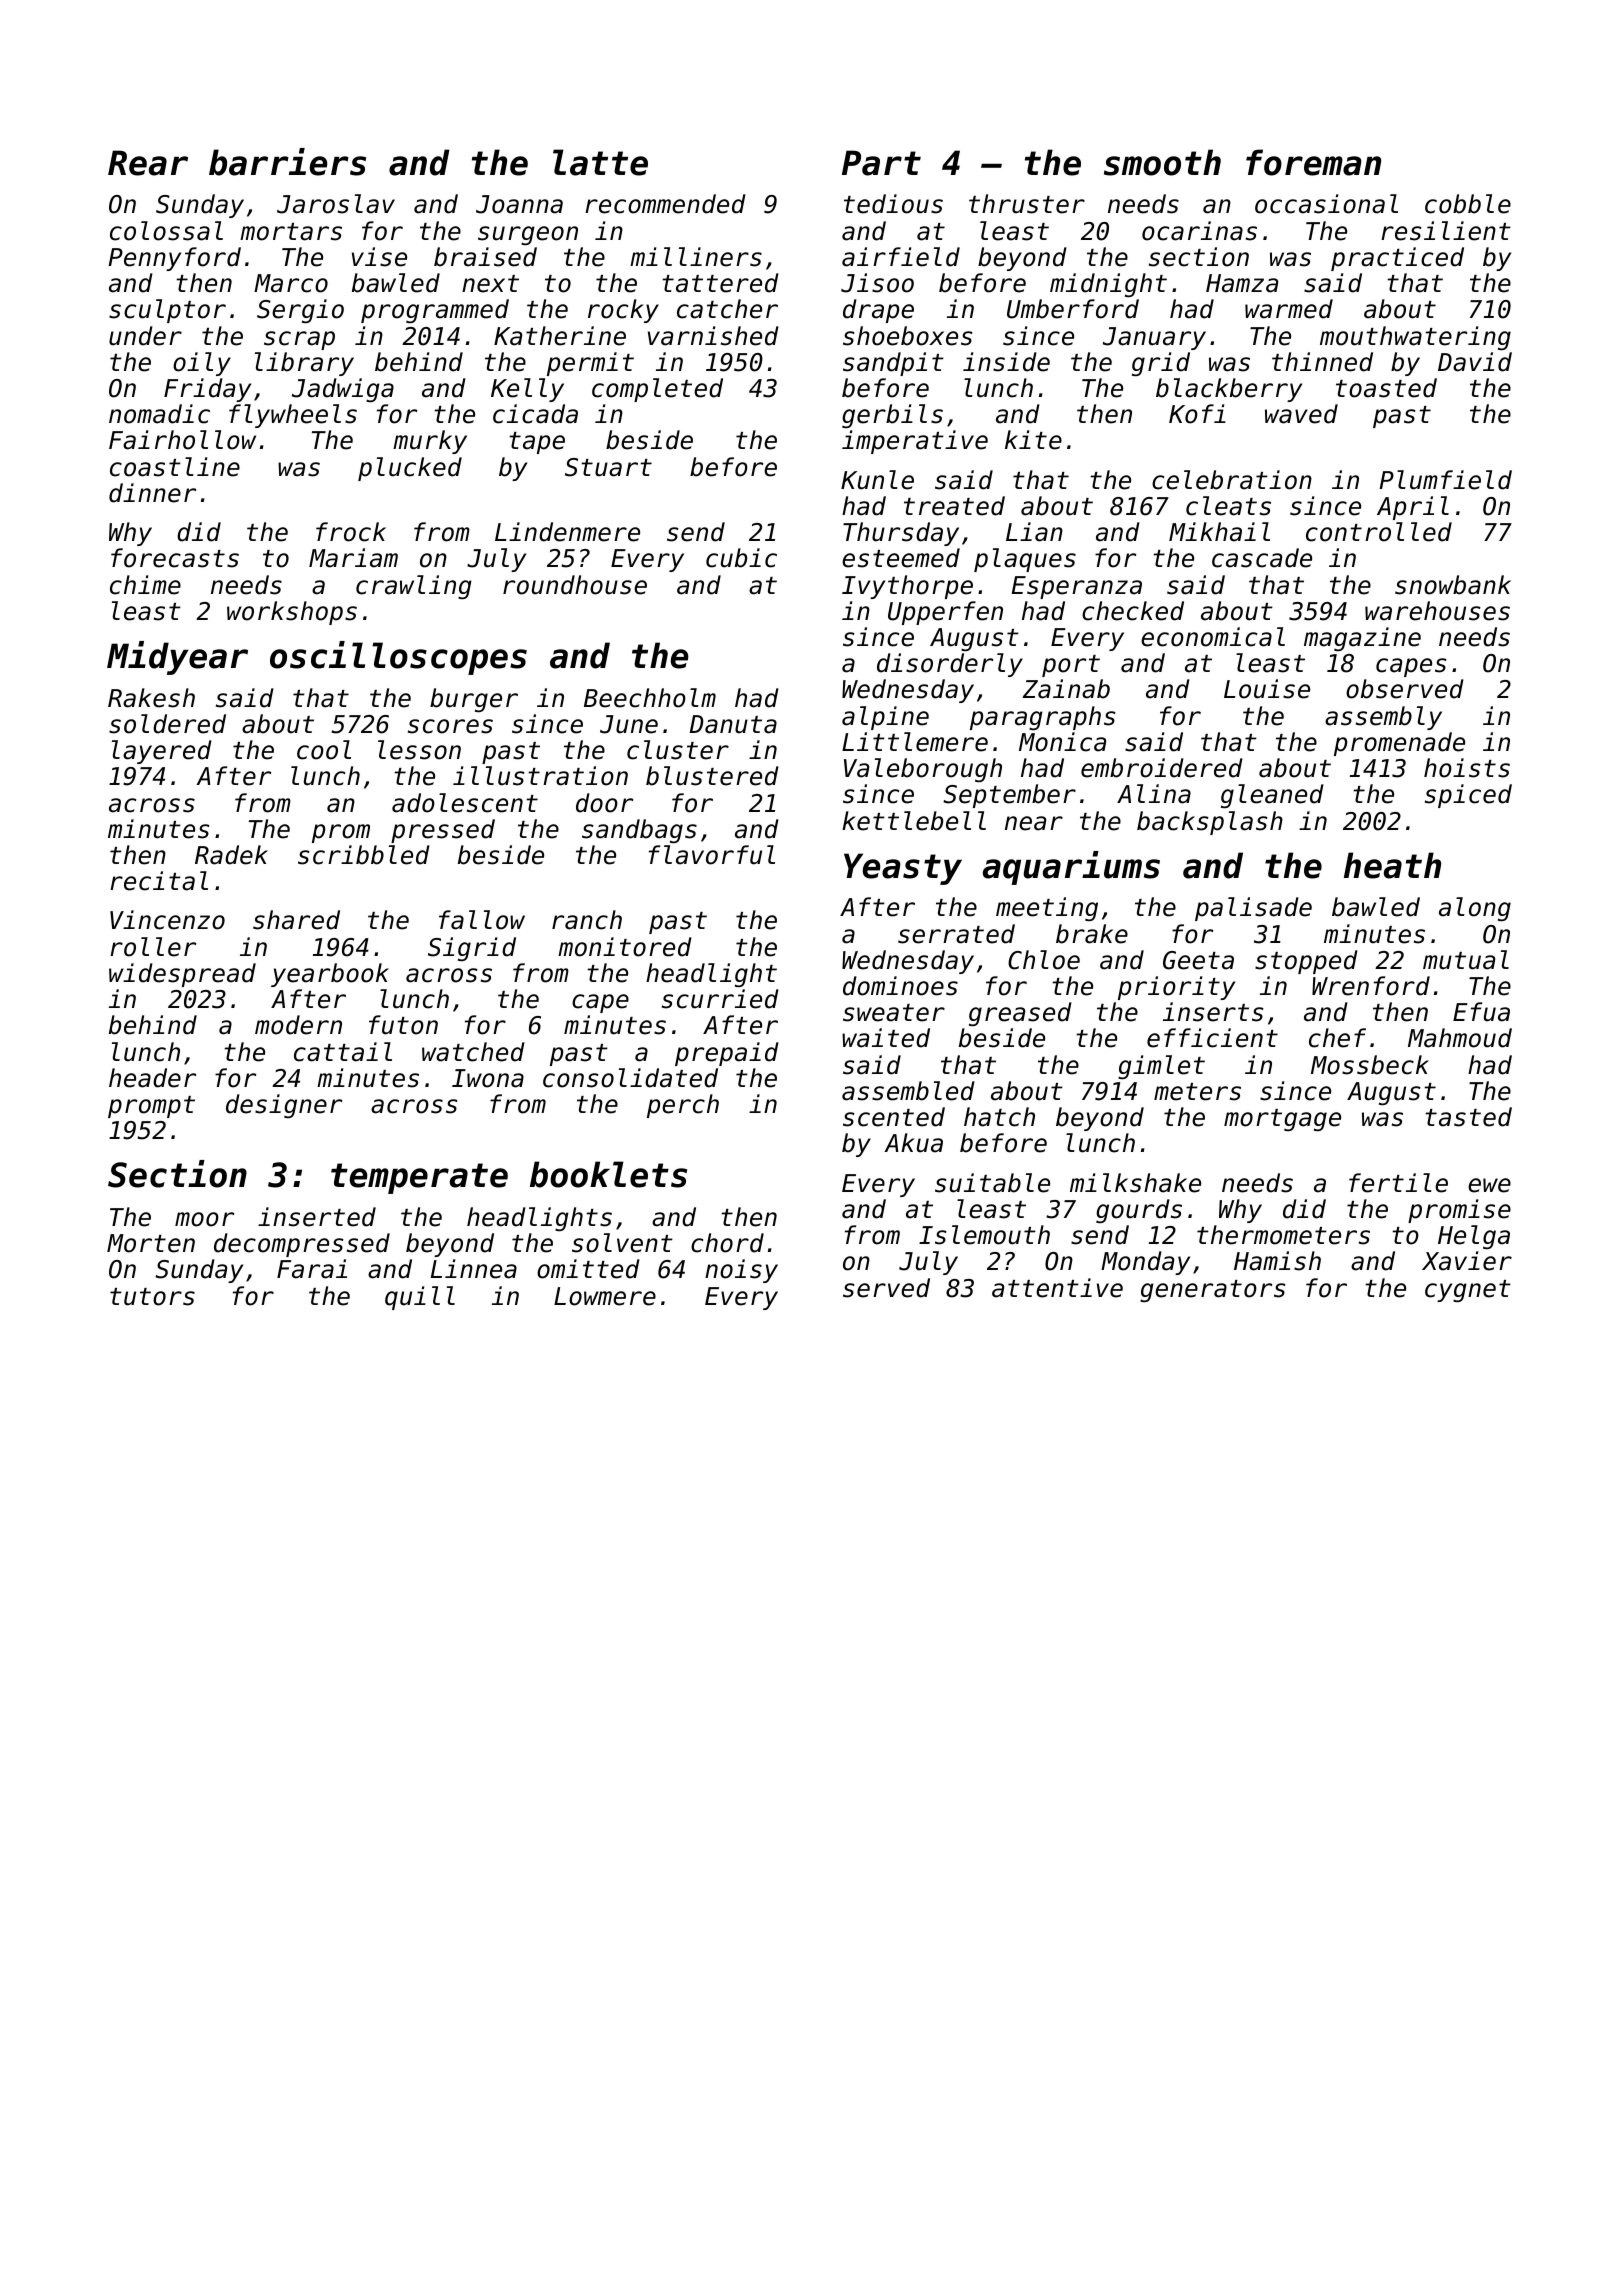 The image size is (1620, 2292). Describe the element at coordinates (665, 204) in the image. I see `recommended` at that location.
